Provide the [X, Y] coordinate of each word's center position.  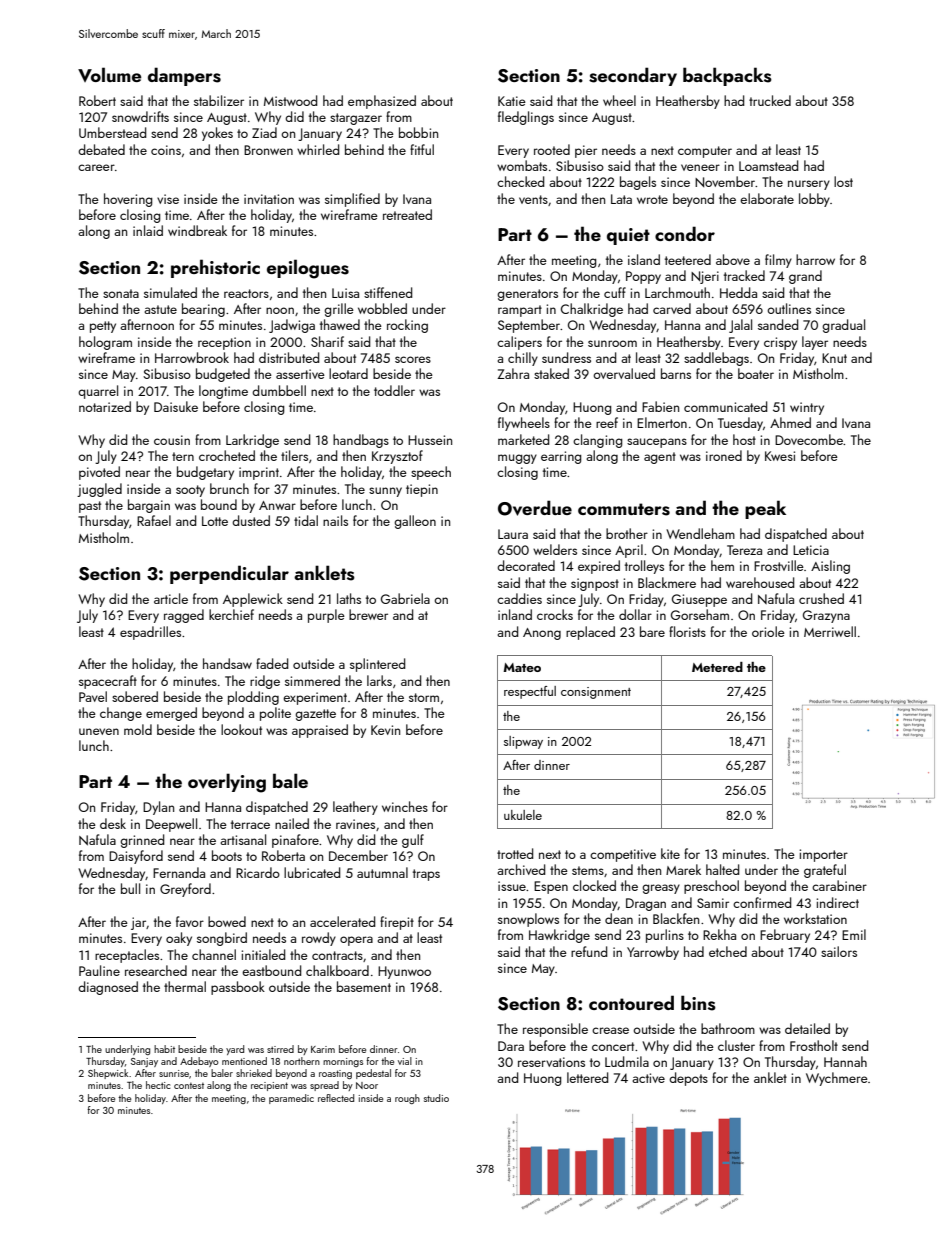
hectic [158, 1085]
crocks [555, 614]
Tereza [744, 550]
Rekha [719, 934]
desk [113, 823]
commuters [624, 509]
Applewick [253, 600]
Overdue [535, 508]
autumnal [382, 872]
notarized [105, 406]
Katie [512, 101]
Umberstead [112, 132]
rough [407, 1099]
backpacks [727, 76]
